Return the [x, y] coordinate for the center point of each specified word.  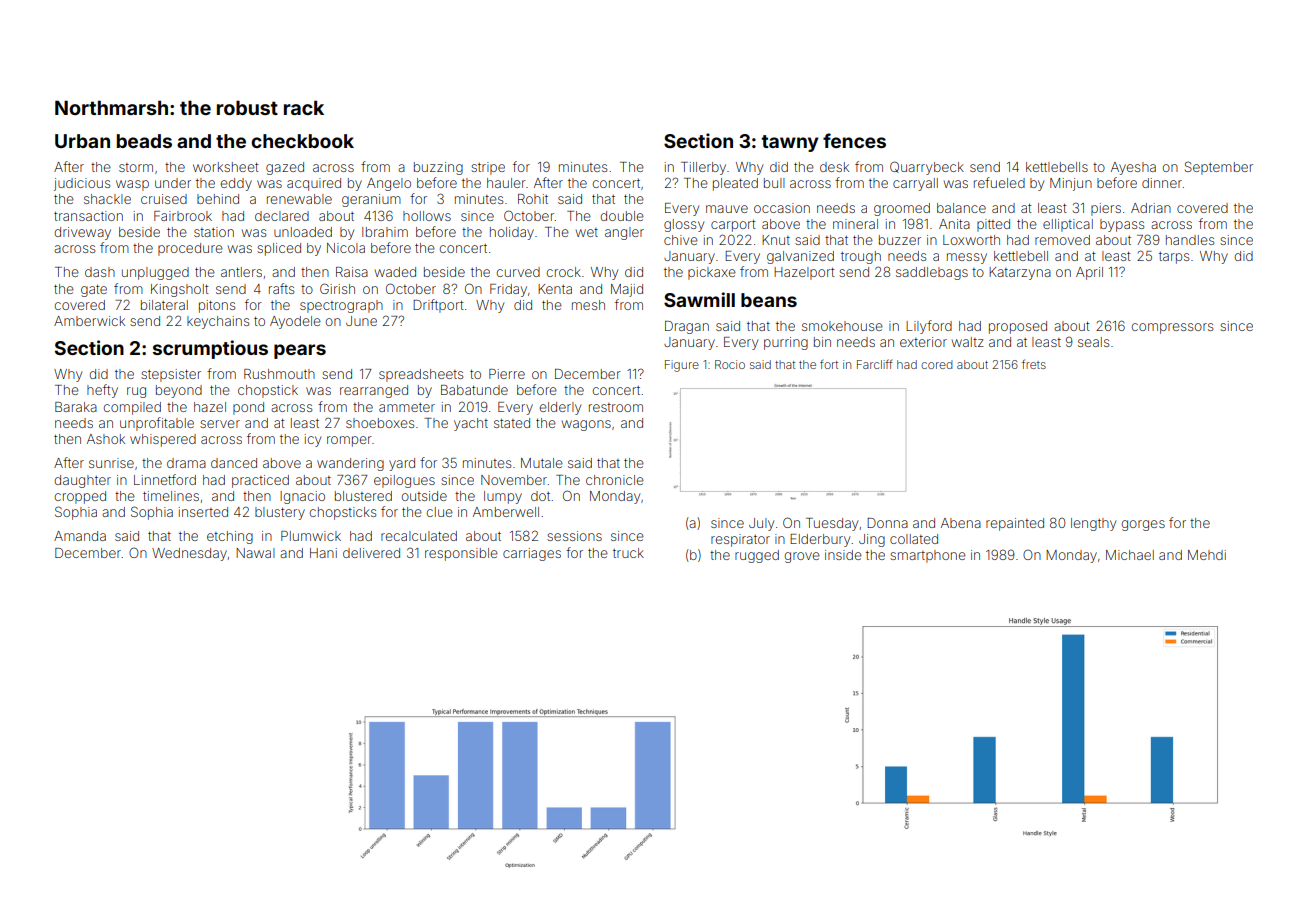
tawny [790, 143]
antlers [241, 272]
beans [769, 300]
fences [854, 140]
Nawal [255, 553]
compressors [1172, 328]
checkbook [302, 141]
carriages [532, 554]
